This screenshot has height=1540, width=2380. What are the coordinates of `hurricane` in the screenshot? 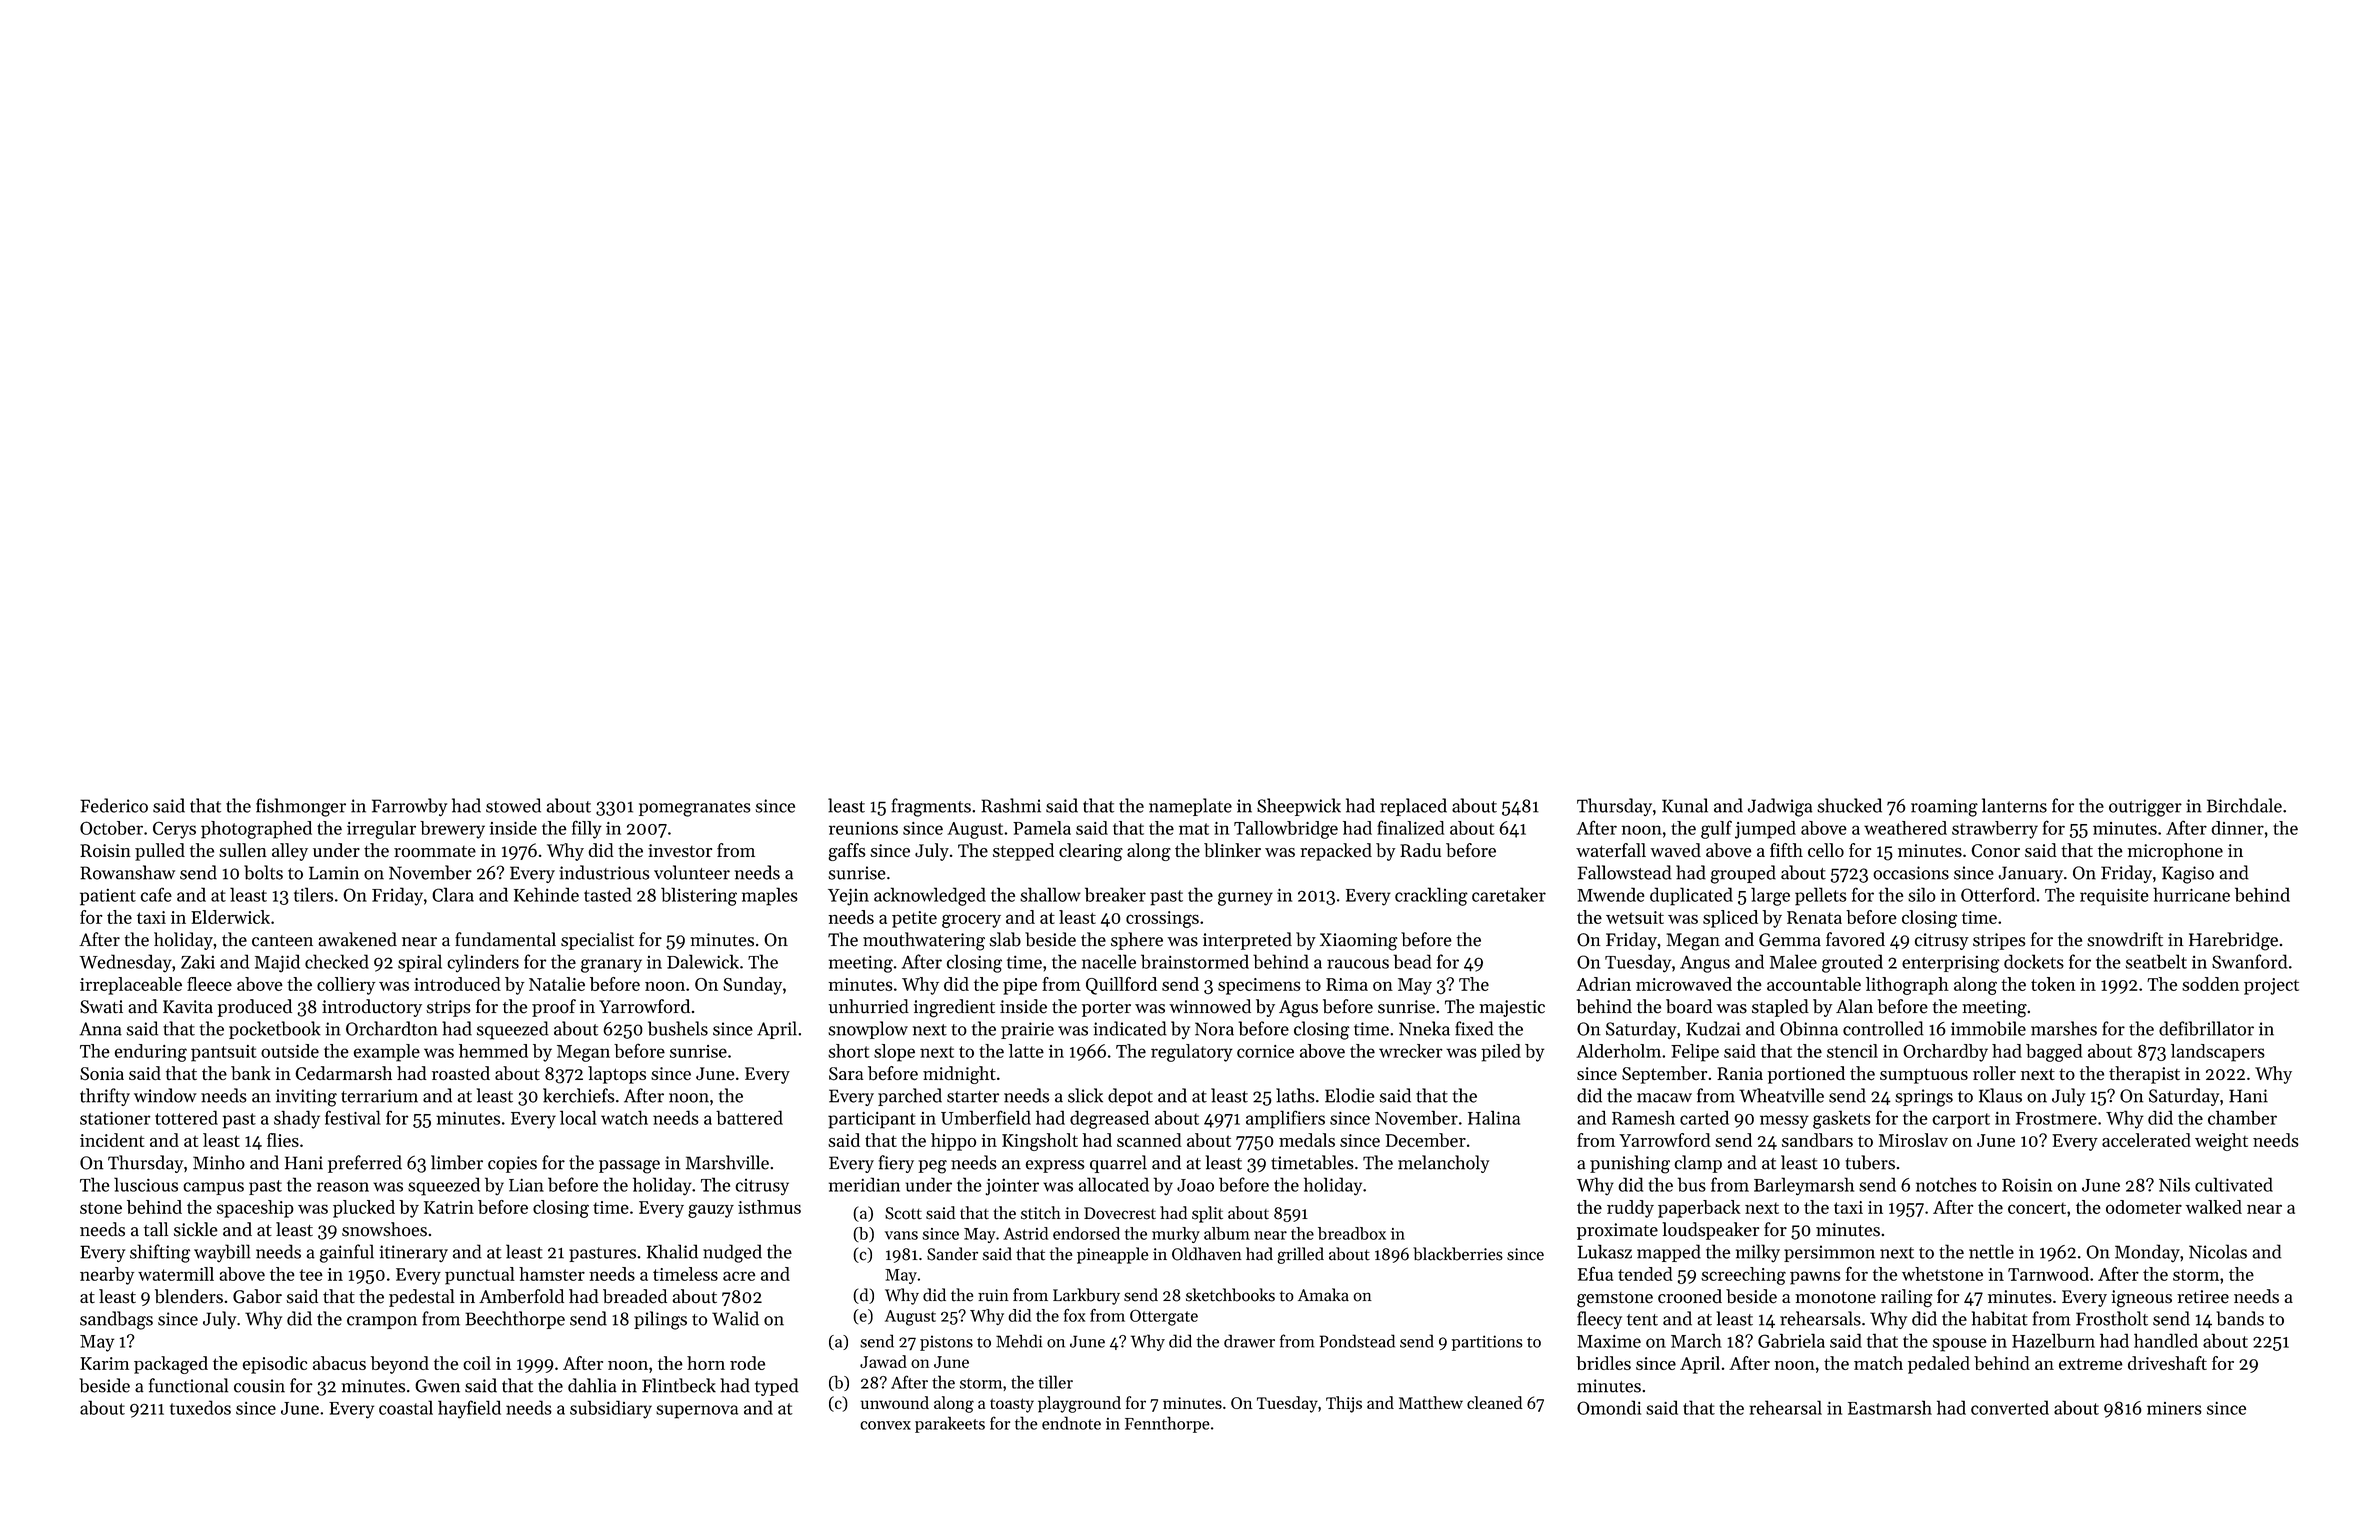 It's located at (2191, 894).
